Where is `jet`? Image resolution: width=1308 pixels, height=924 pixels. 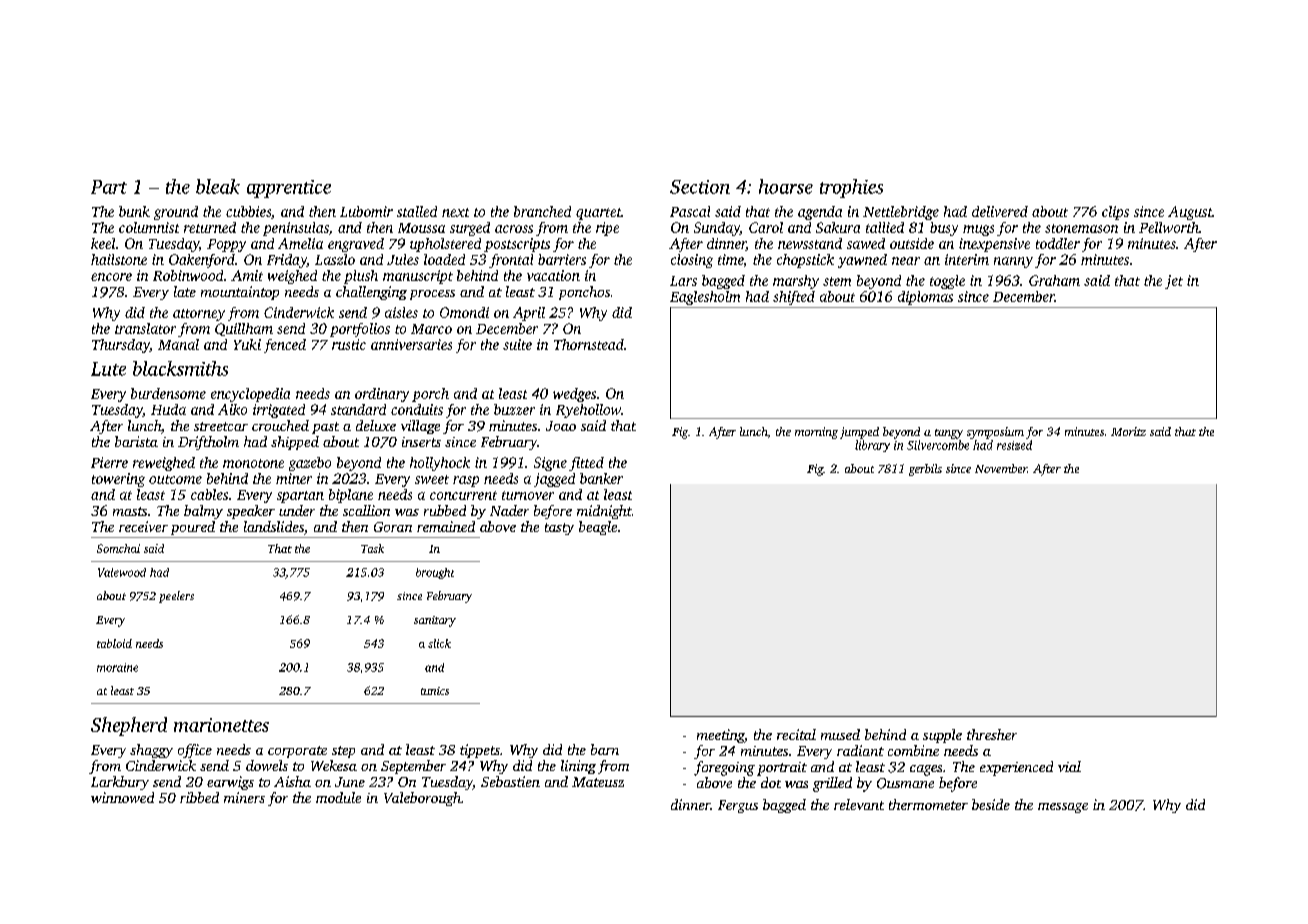 jet is located at coordinates (1174, 282).
